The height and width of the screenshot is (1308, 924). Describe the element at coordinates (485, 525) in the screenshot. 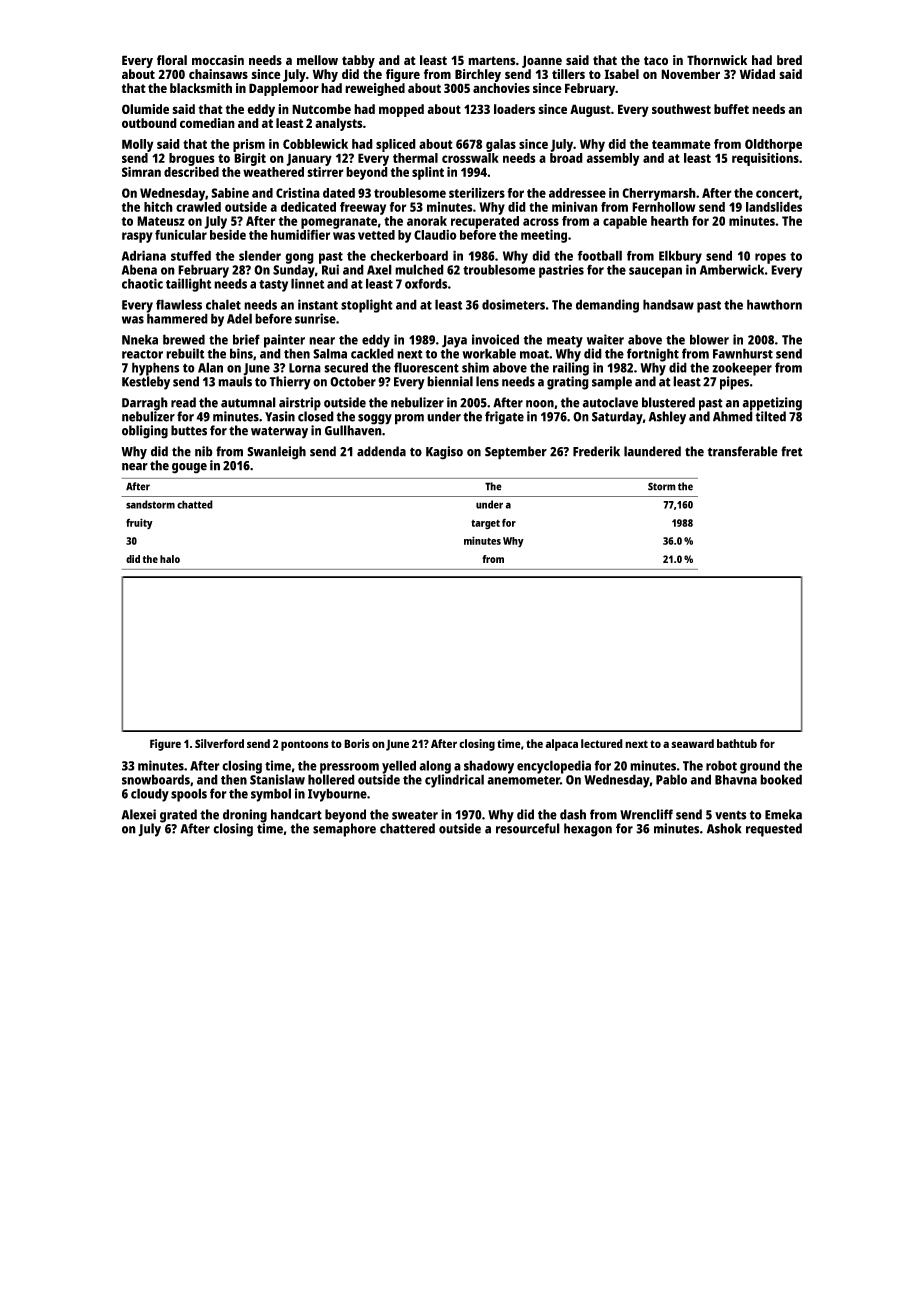

I see `target` at that location.
